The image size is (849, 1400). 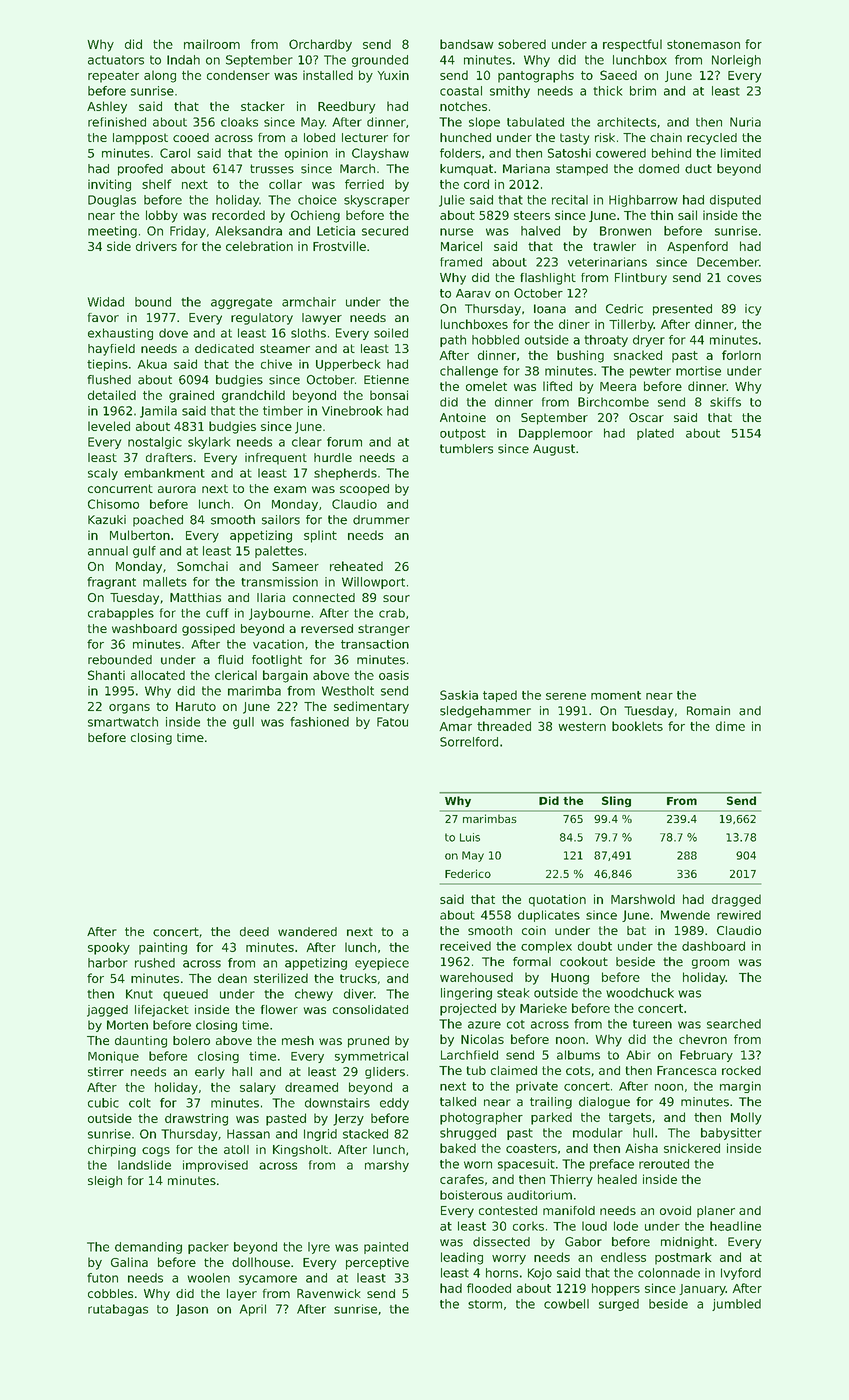 I want to click on Clayshaw, so click(x=380, y=154).
